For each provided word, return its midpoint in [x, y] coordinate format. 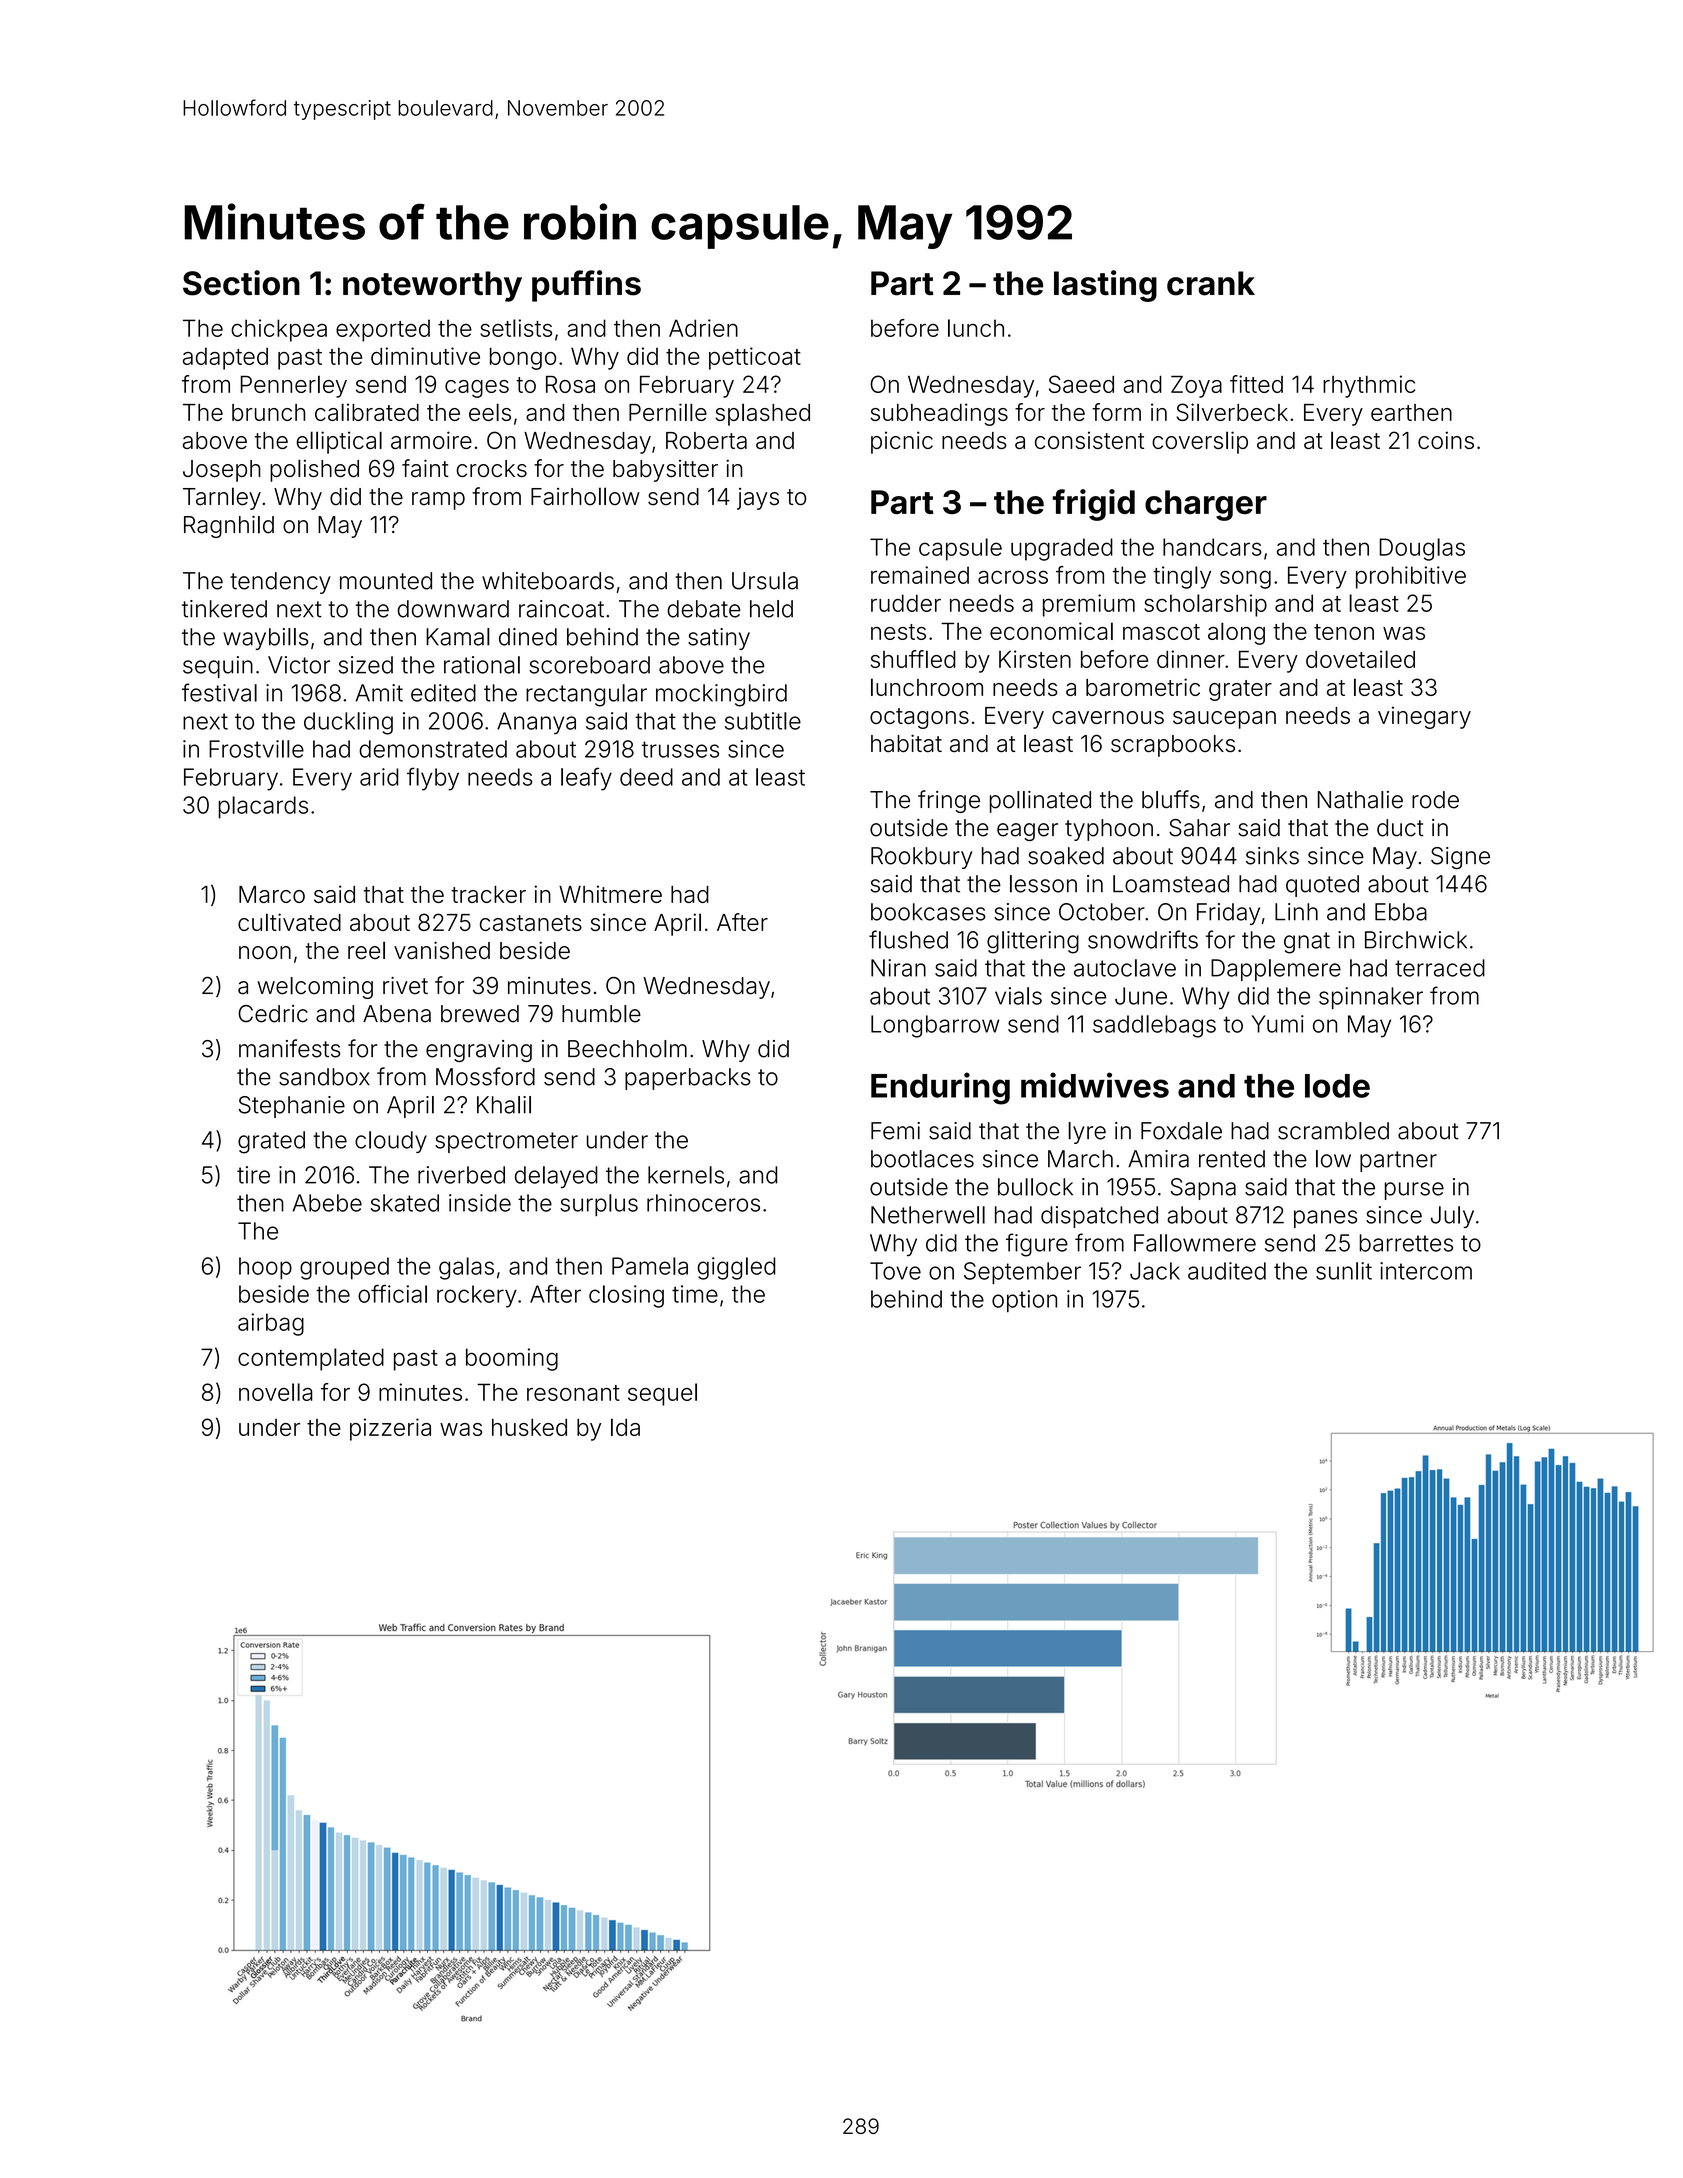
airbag [271, 1324]
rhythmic [1369, 386]
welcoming [315, 988]
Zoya [1196, 387]
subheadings [939, 414]
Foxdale [1181, 1131]
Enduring [940, 1088]
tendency [280, 583]
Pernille [668, 412]
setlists [516, 328]
